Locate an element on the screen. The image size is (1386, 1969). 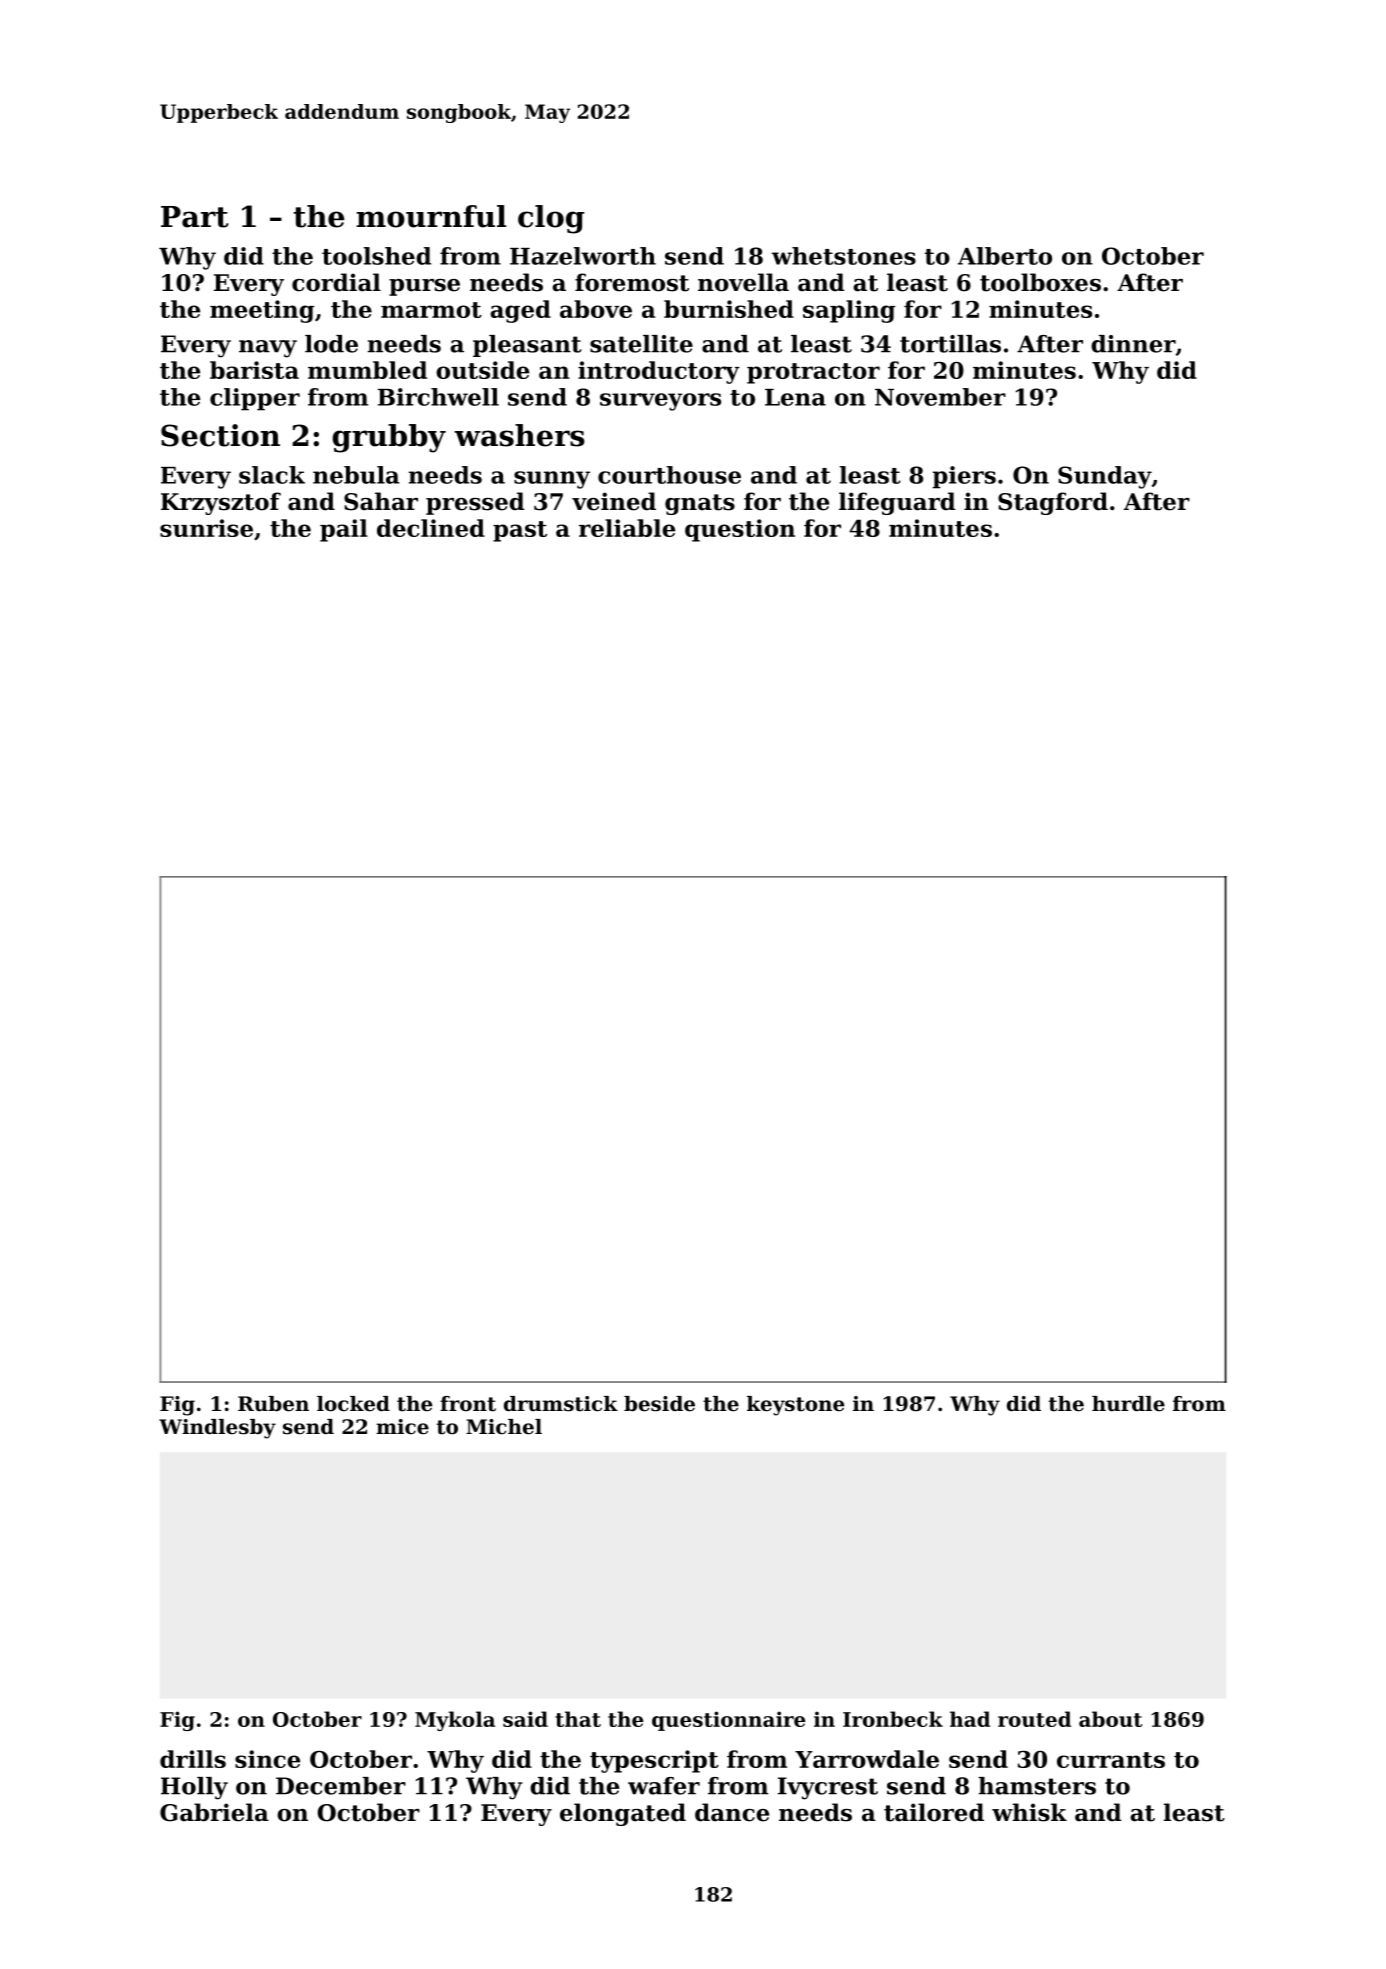
drills is located at coordinates (193, 1759).
